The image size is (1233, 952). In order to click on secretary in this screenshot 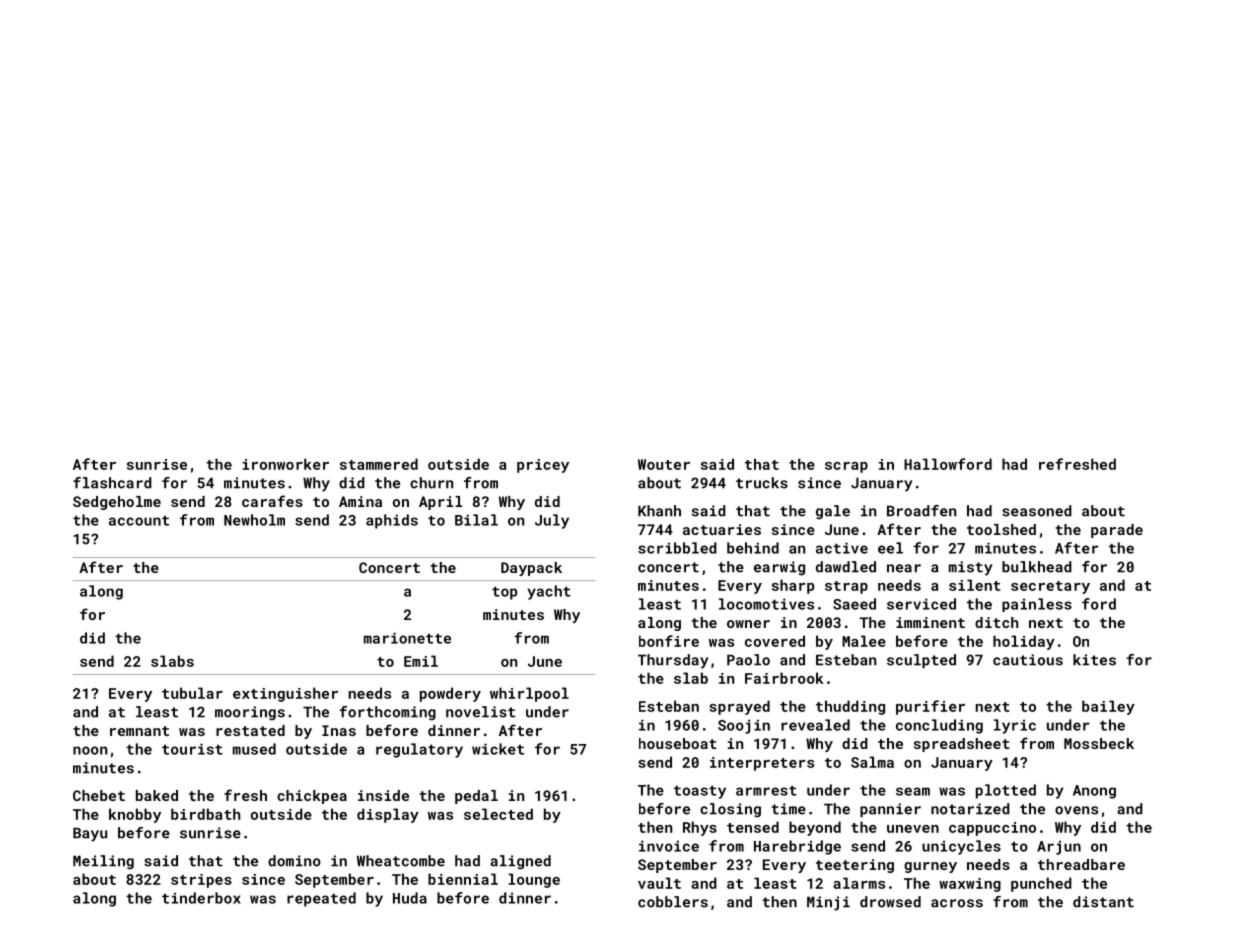, I will do `click(1050, 587)`.
